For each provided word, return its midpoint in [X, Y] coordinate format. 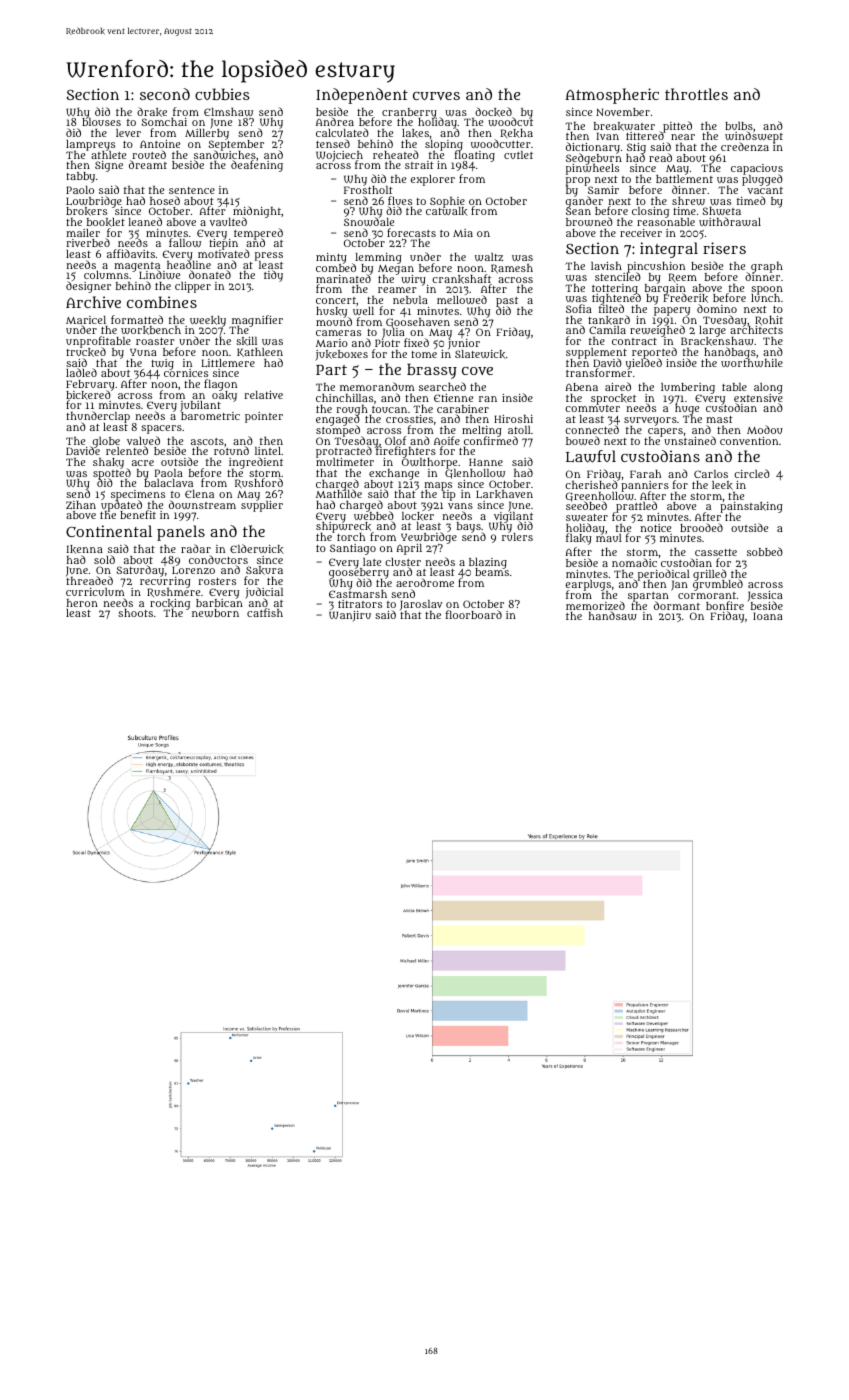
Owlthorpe [429, 464]
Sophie [447, 202]
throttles [696, 94]
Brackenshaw [717, 342]
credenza [745, 146]
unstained [690, 441]
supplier [262, 506]
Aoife [447, 440]
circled [752, 473]
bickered [88, 396]
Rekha [516, 133]
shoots [135, 613]
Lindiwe [159, 275]
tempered [258, 233]
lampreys [90, 145]
